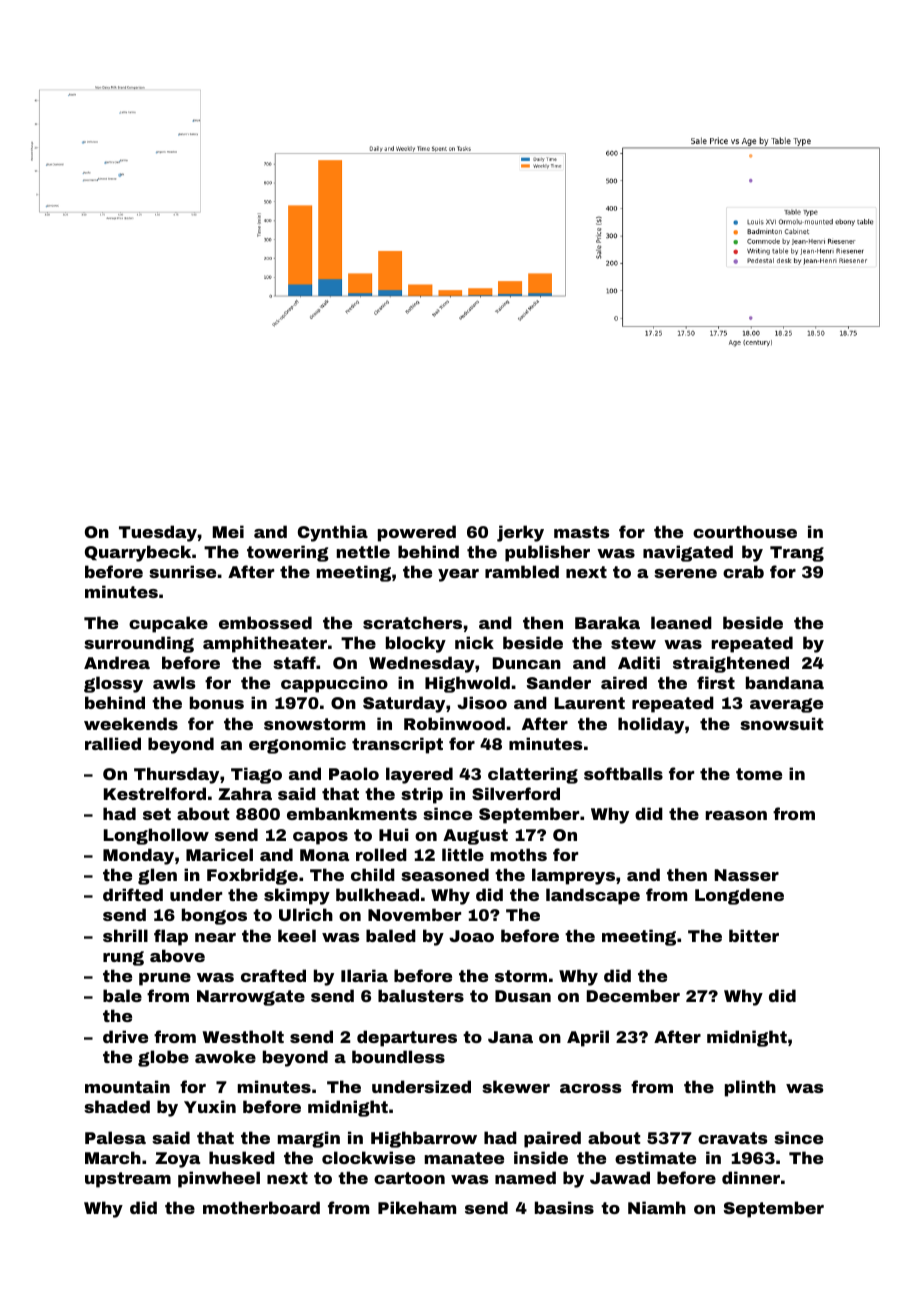 The height and width of the screenshot is (1316, 908). What do you see at coordinates (510, 1037) in the screenshot?
I see `Jana` at bounding box center [510, 1037].
